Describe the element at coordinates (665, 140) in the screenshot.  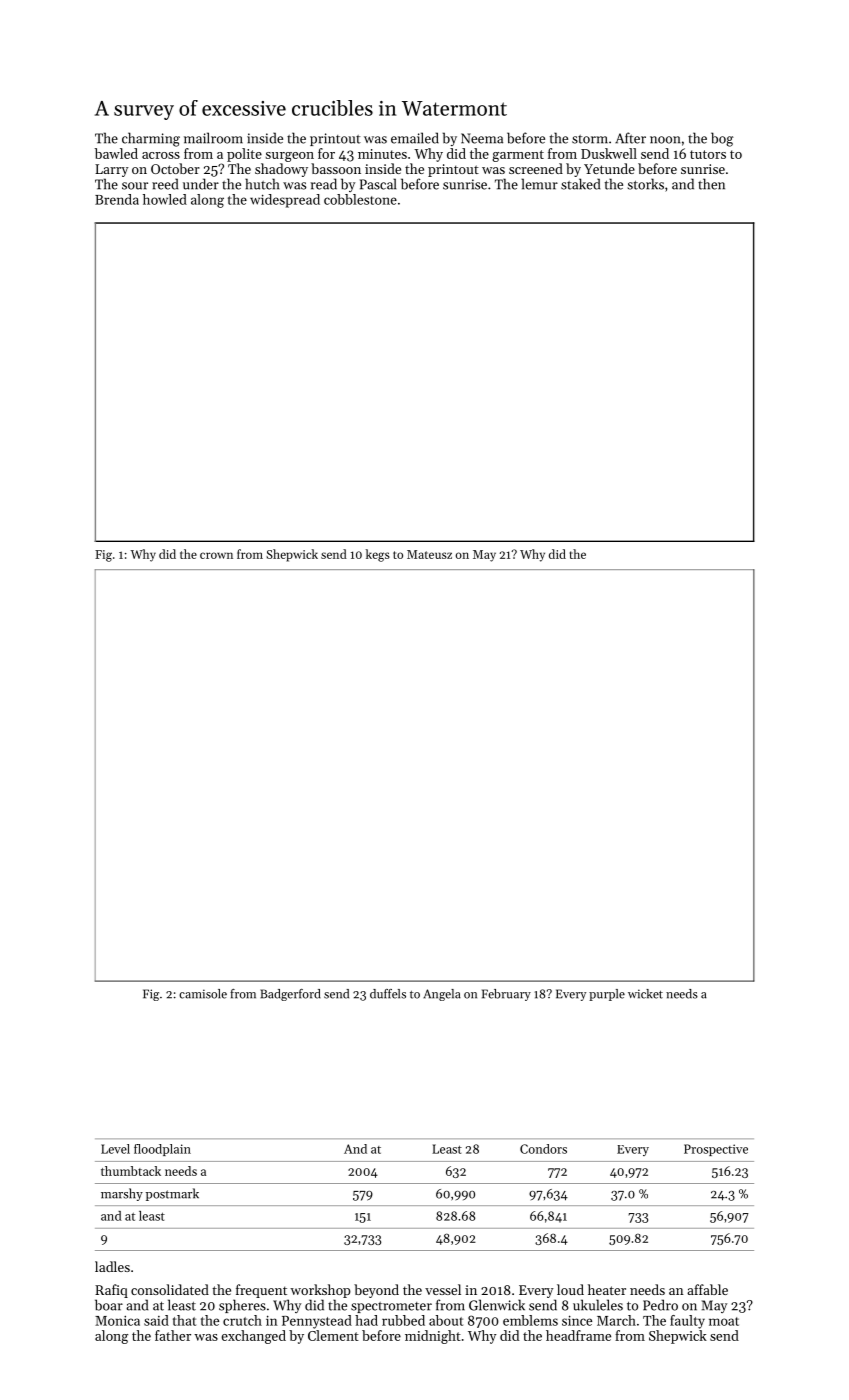
I see `noon` at that location.
